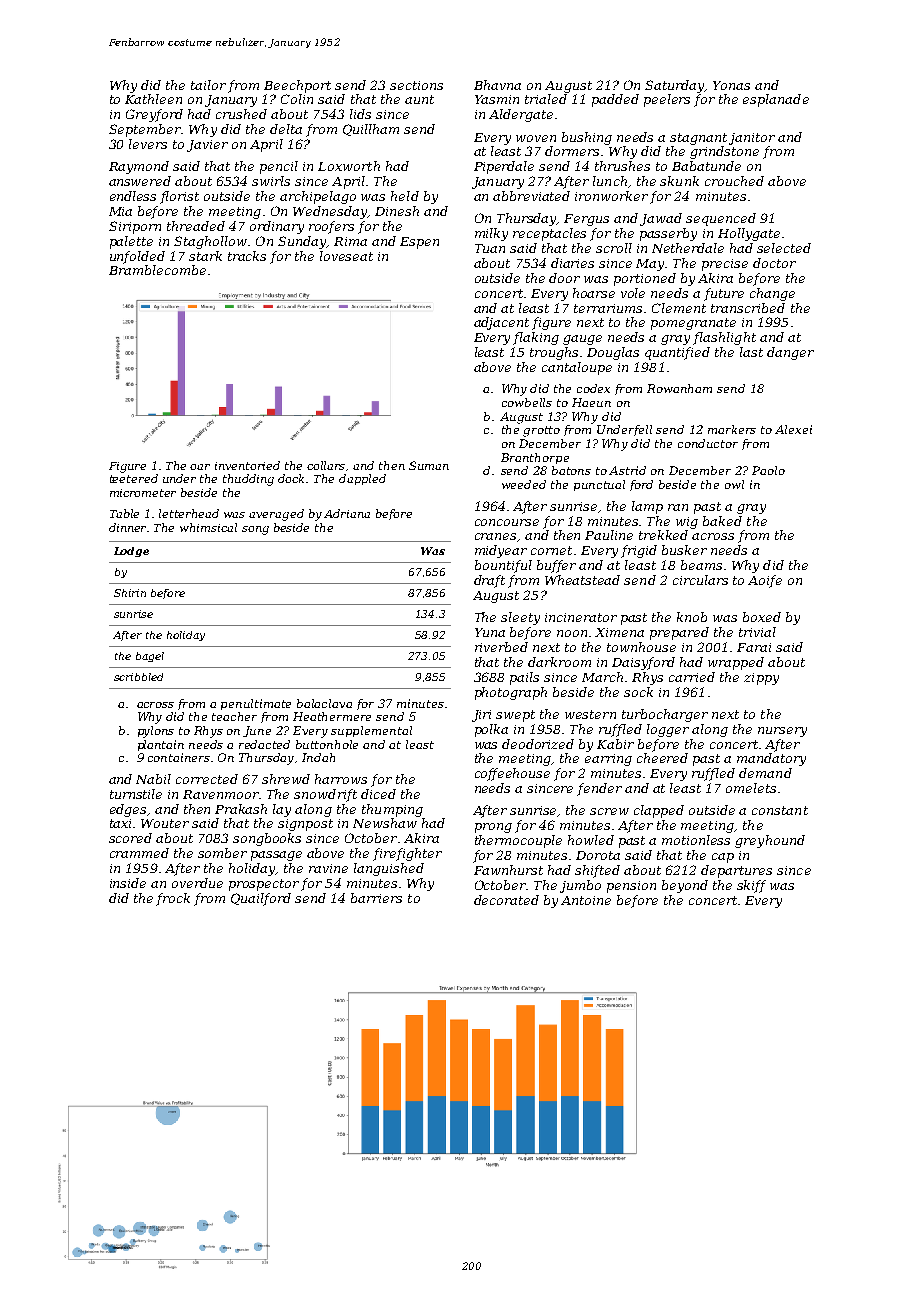  Describe the element at coordinates (429, 465) in the page. I see `Suman` at that location.
